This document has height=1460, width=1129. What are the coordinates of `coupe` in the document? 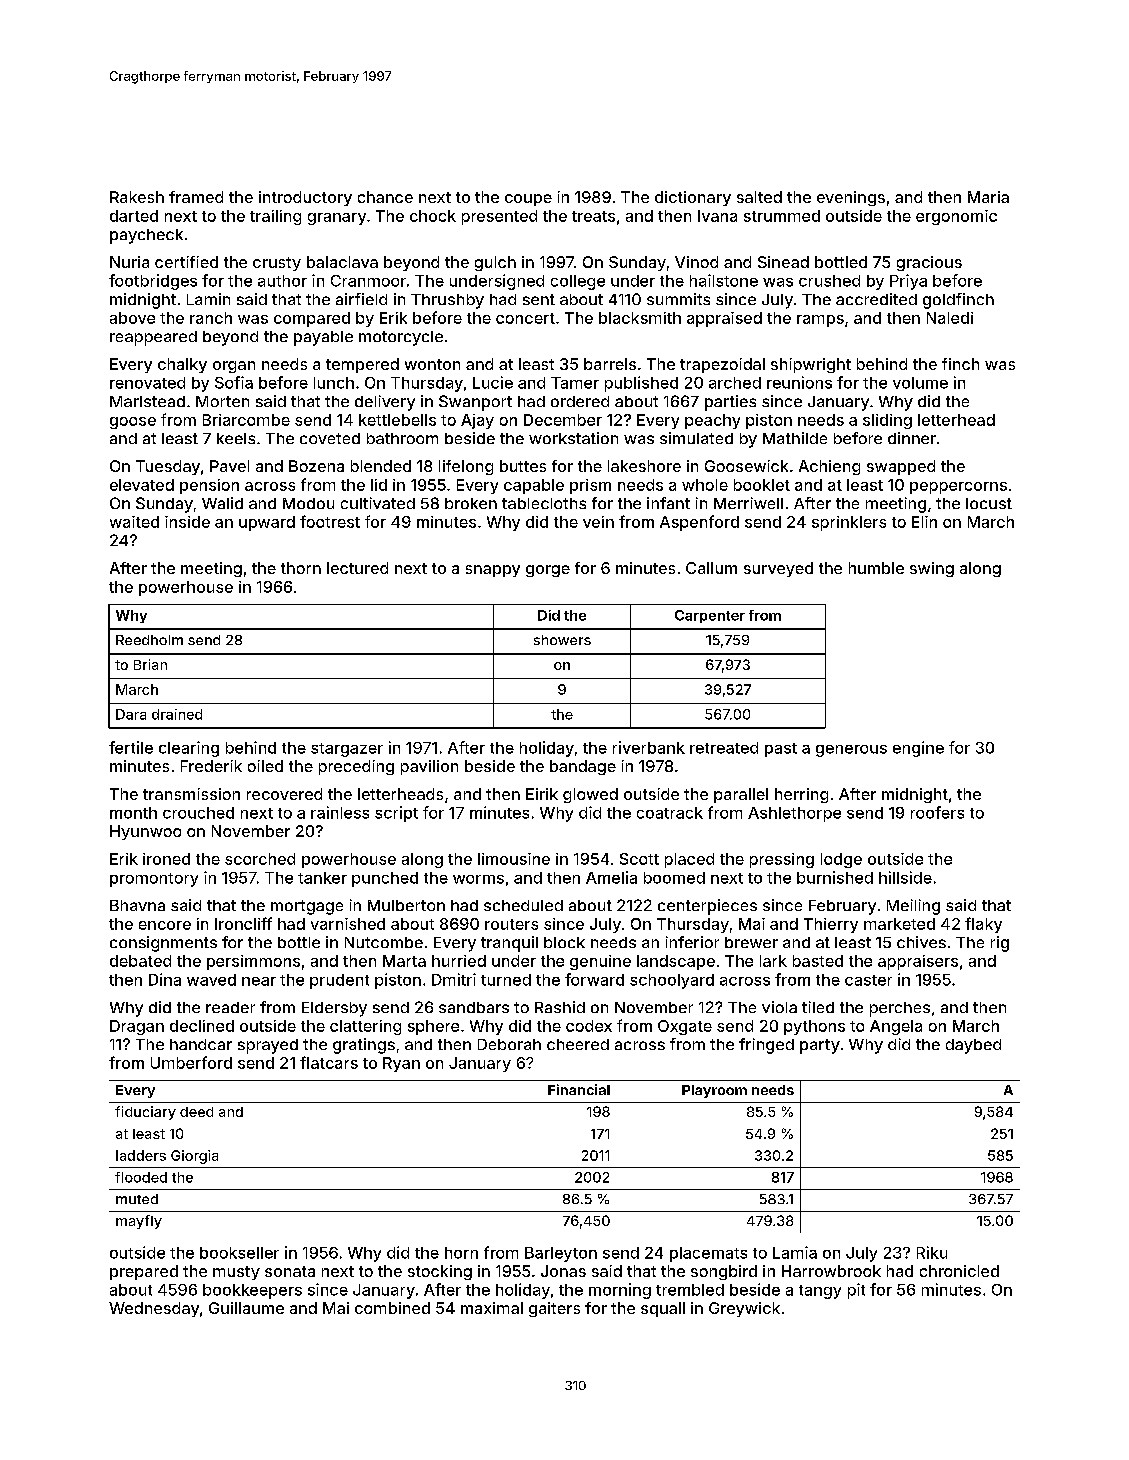 It's located at (528, 200).
